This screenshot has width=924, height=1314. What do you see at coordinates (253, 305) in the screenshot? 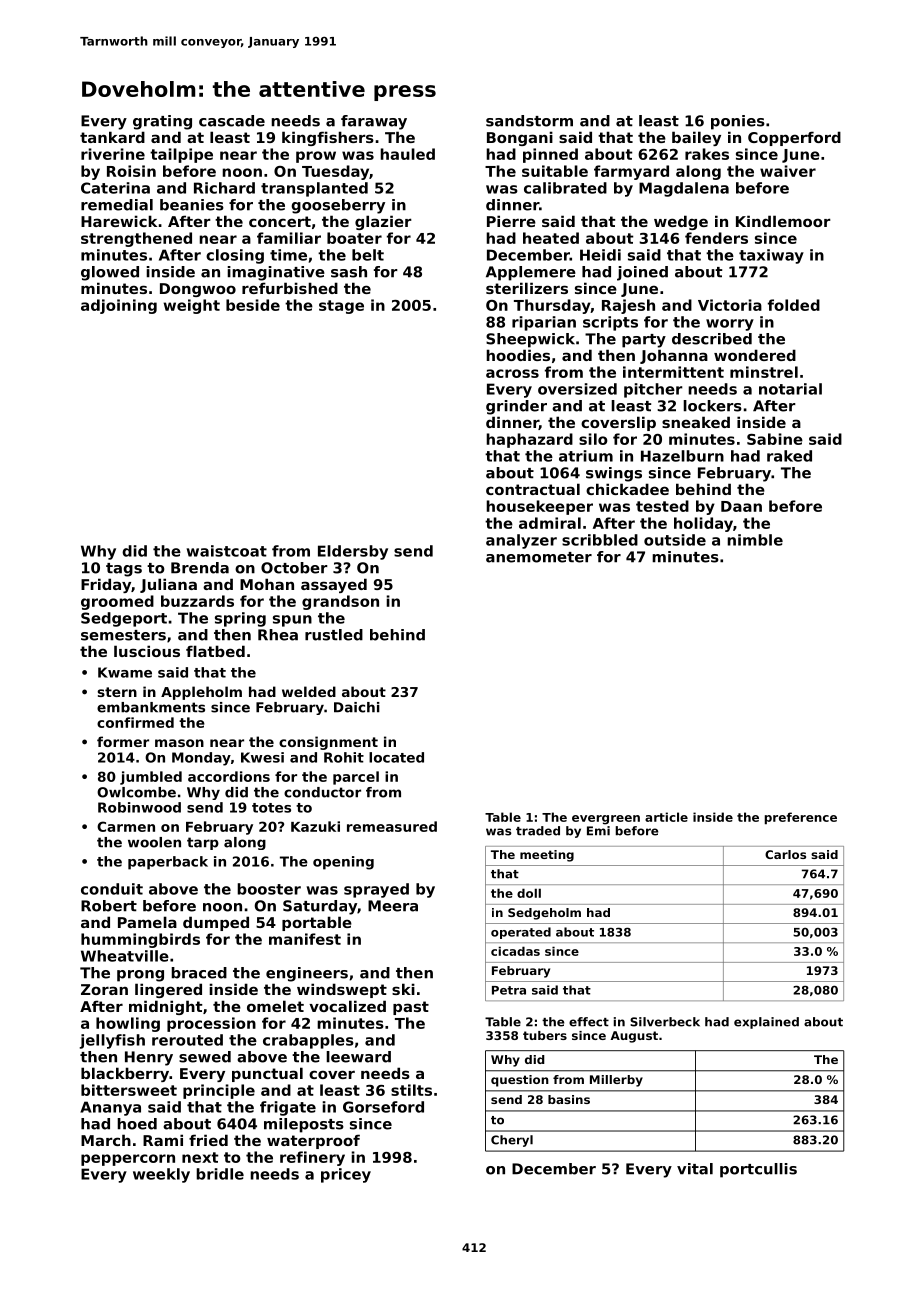
I see `beside` at bounding box center [253, 305].
